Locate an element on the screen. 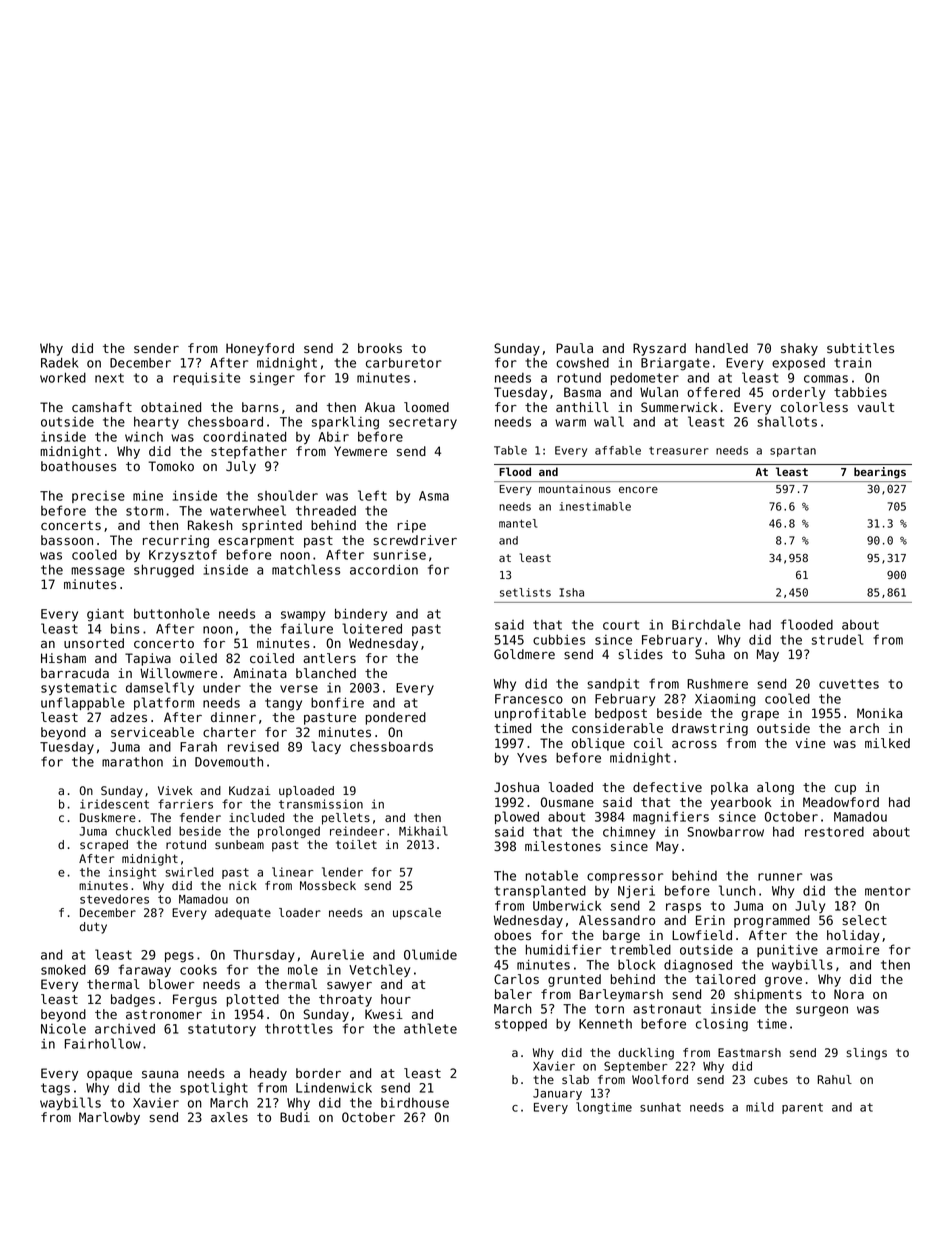  cubbies is located at coordinates (559, 639).
